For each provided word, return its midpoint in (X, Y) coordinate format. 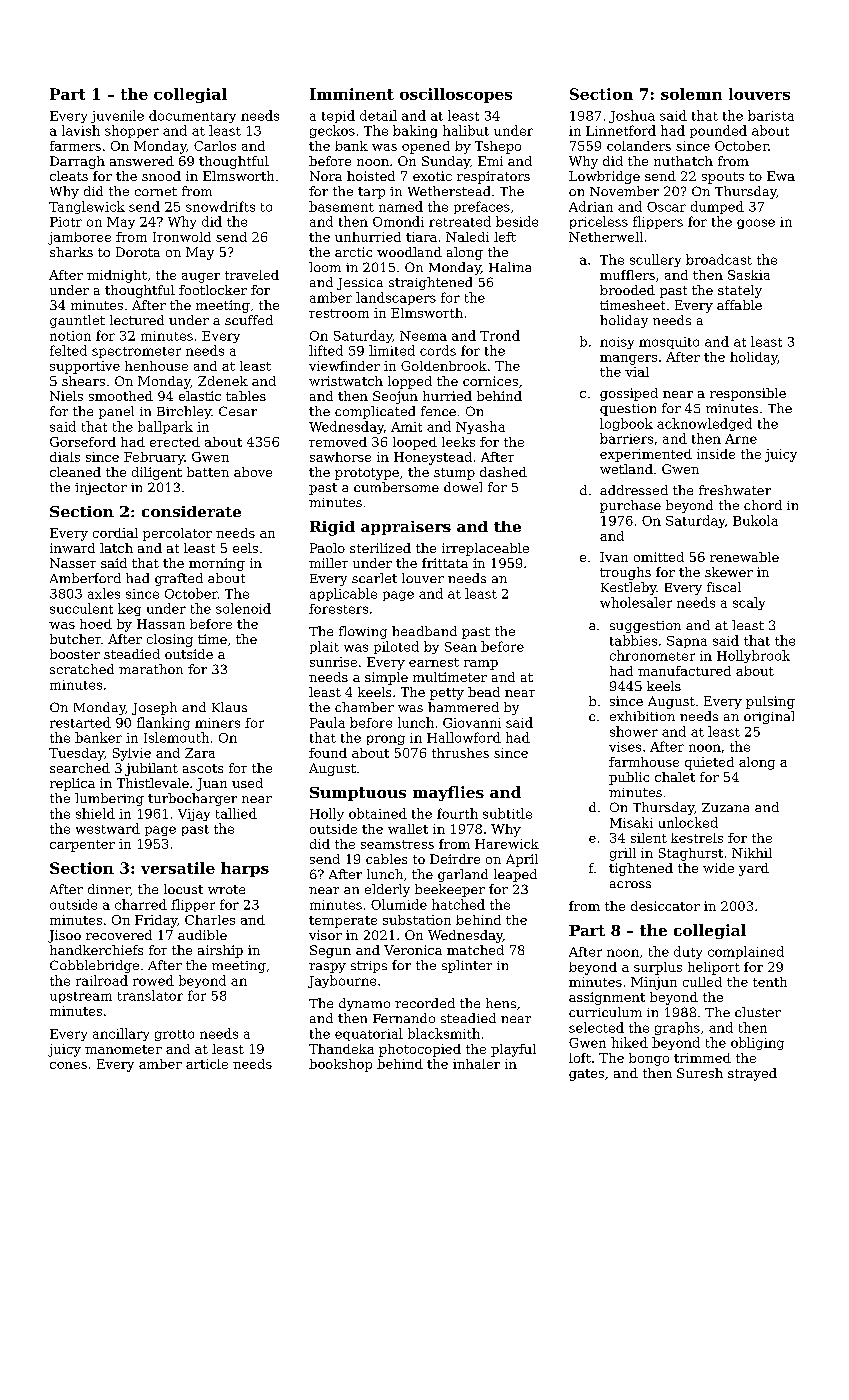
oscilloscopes (456, 95)
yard (754, 869)
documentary (192, 116)
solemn (691, 94)
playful (513, 1050)
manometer (123, 1049)
